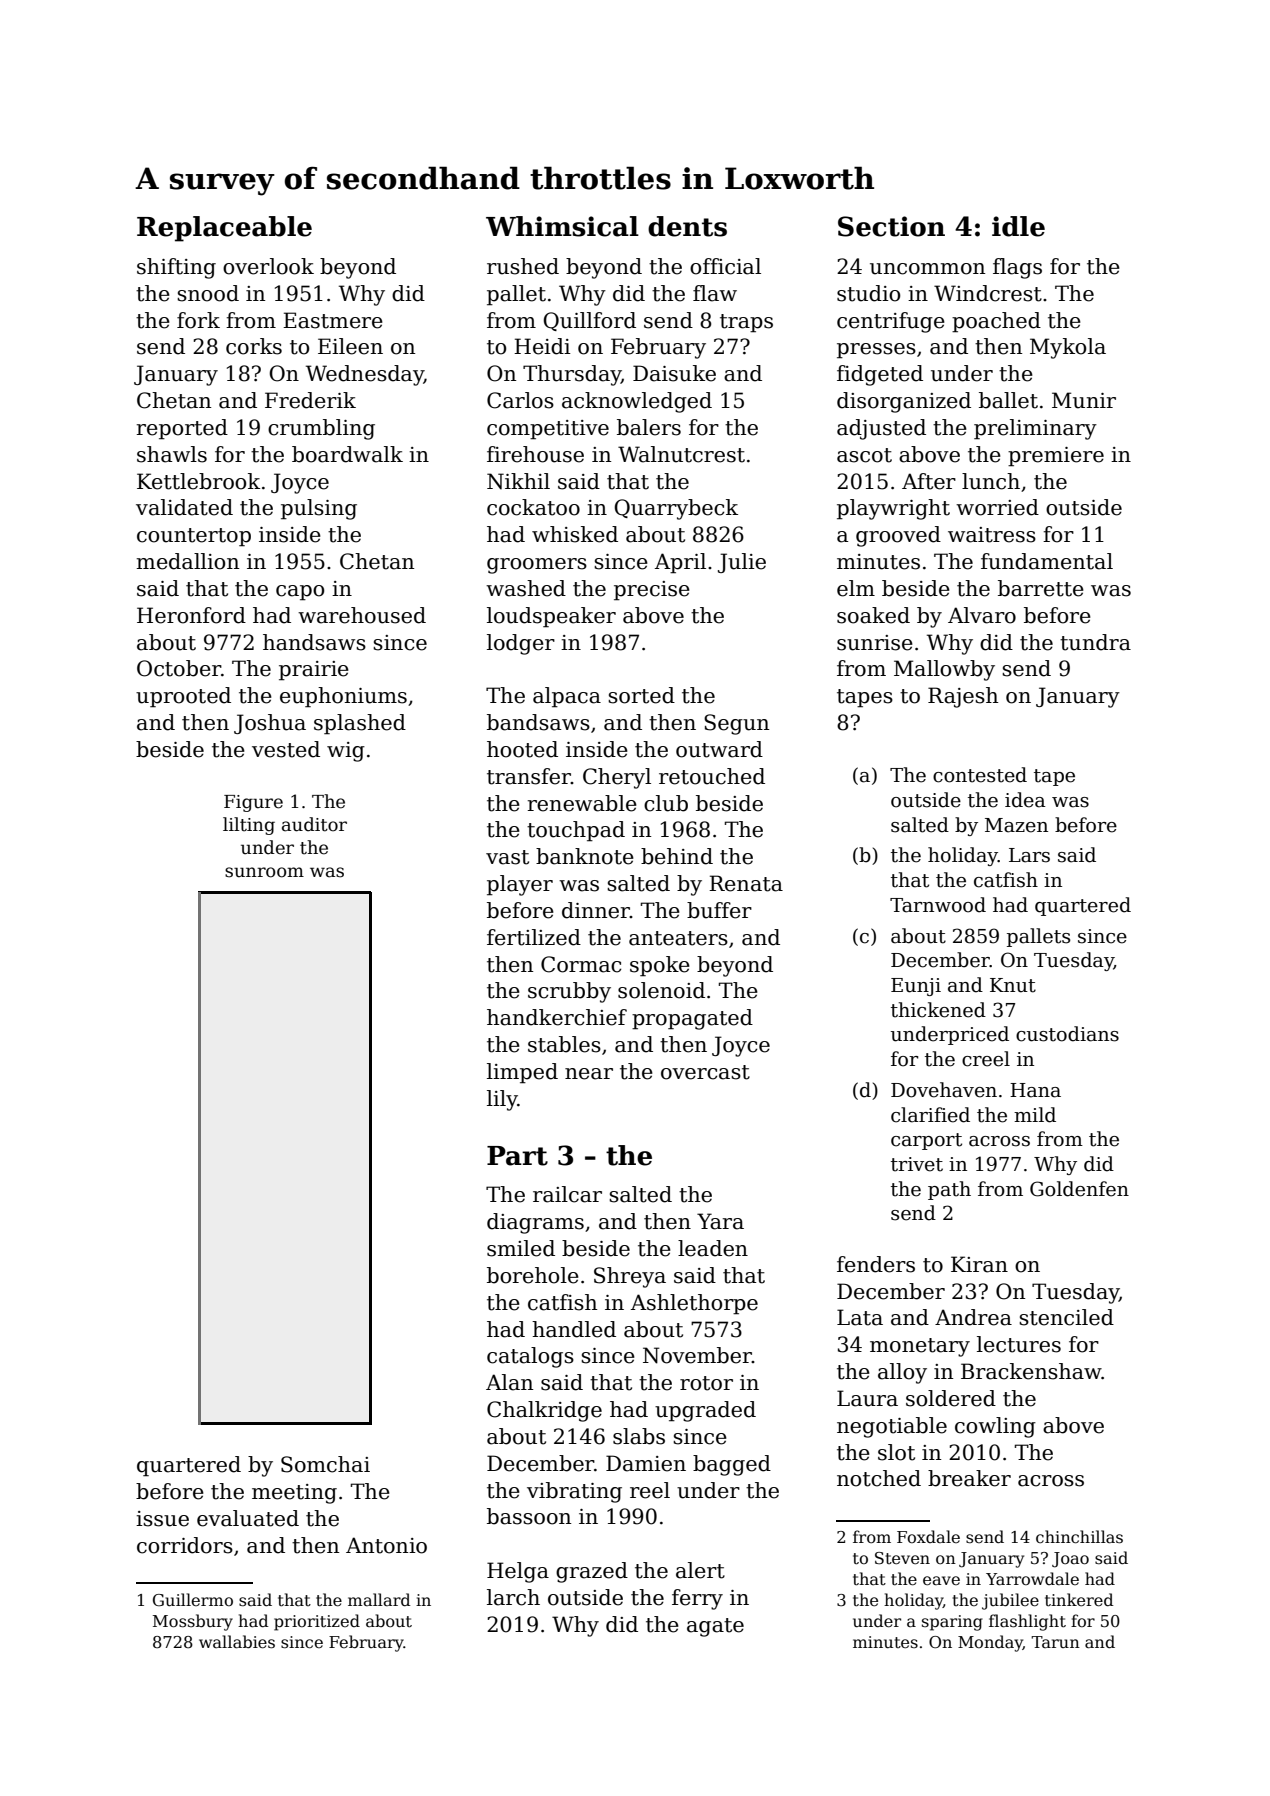 The width and height of the screenshot is (1270, 1796). What do you see at coordinates (589, 321) in the screenshot?
I see `Quillford` at bounding box center [589, 321].
